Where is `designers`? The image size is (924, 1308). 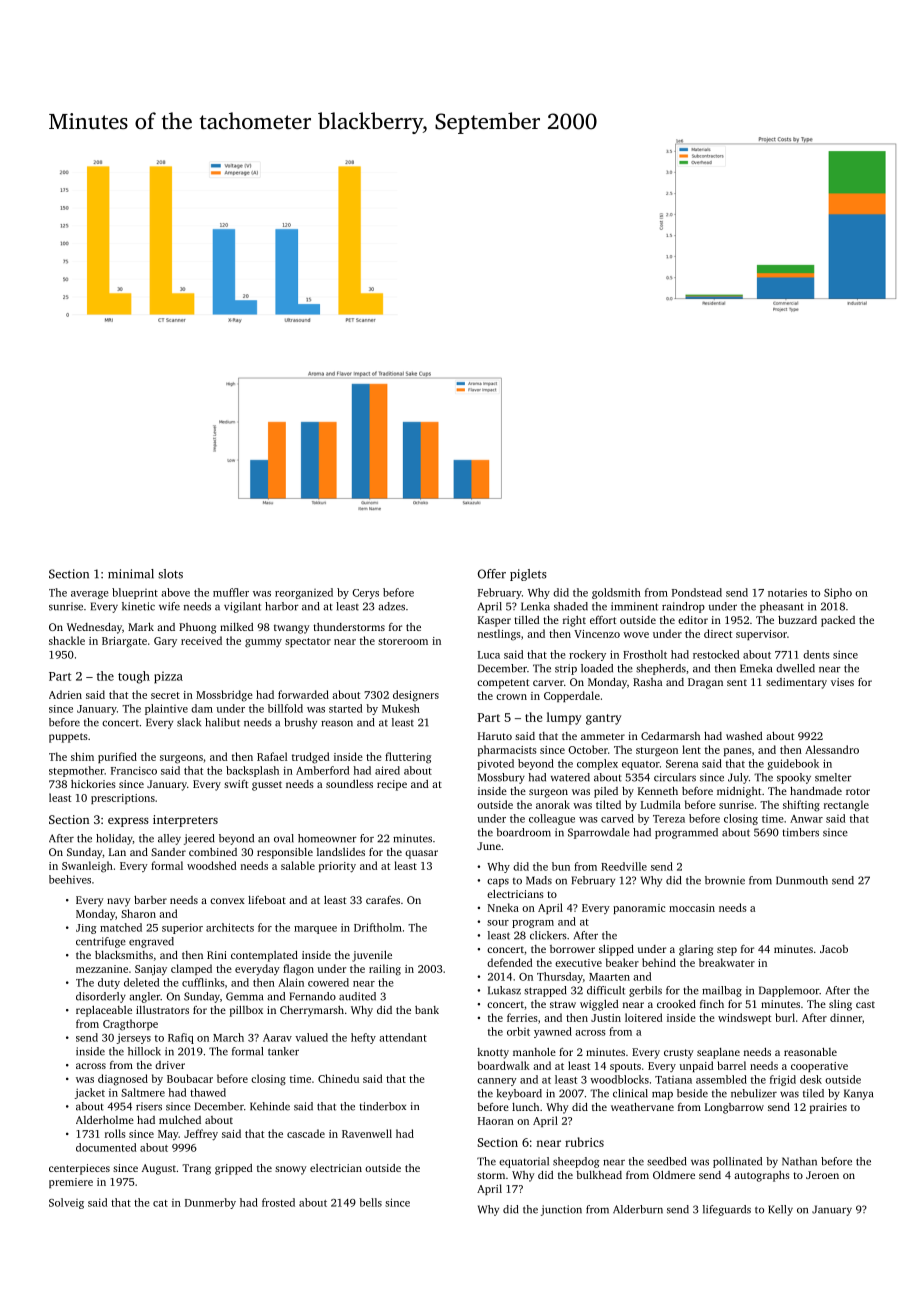 designers is located at coordinates (416, 696).
